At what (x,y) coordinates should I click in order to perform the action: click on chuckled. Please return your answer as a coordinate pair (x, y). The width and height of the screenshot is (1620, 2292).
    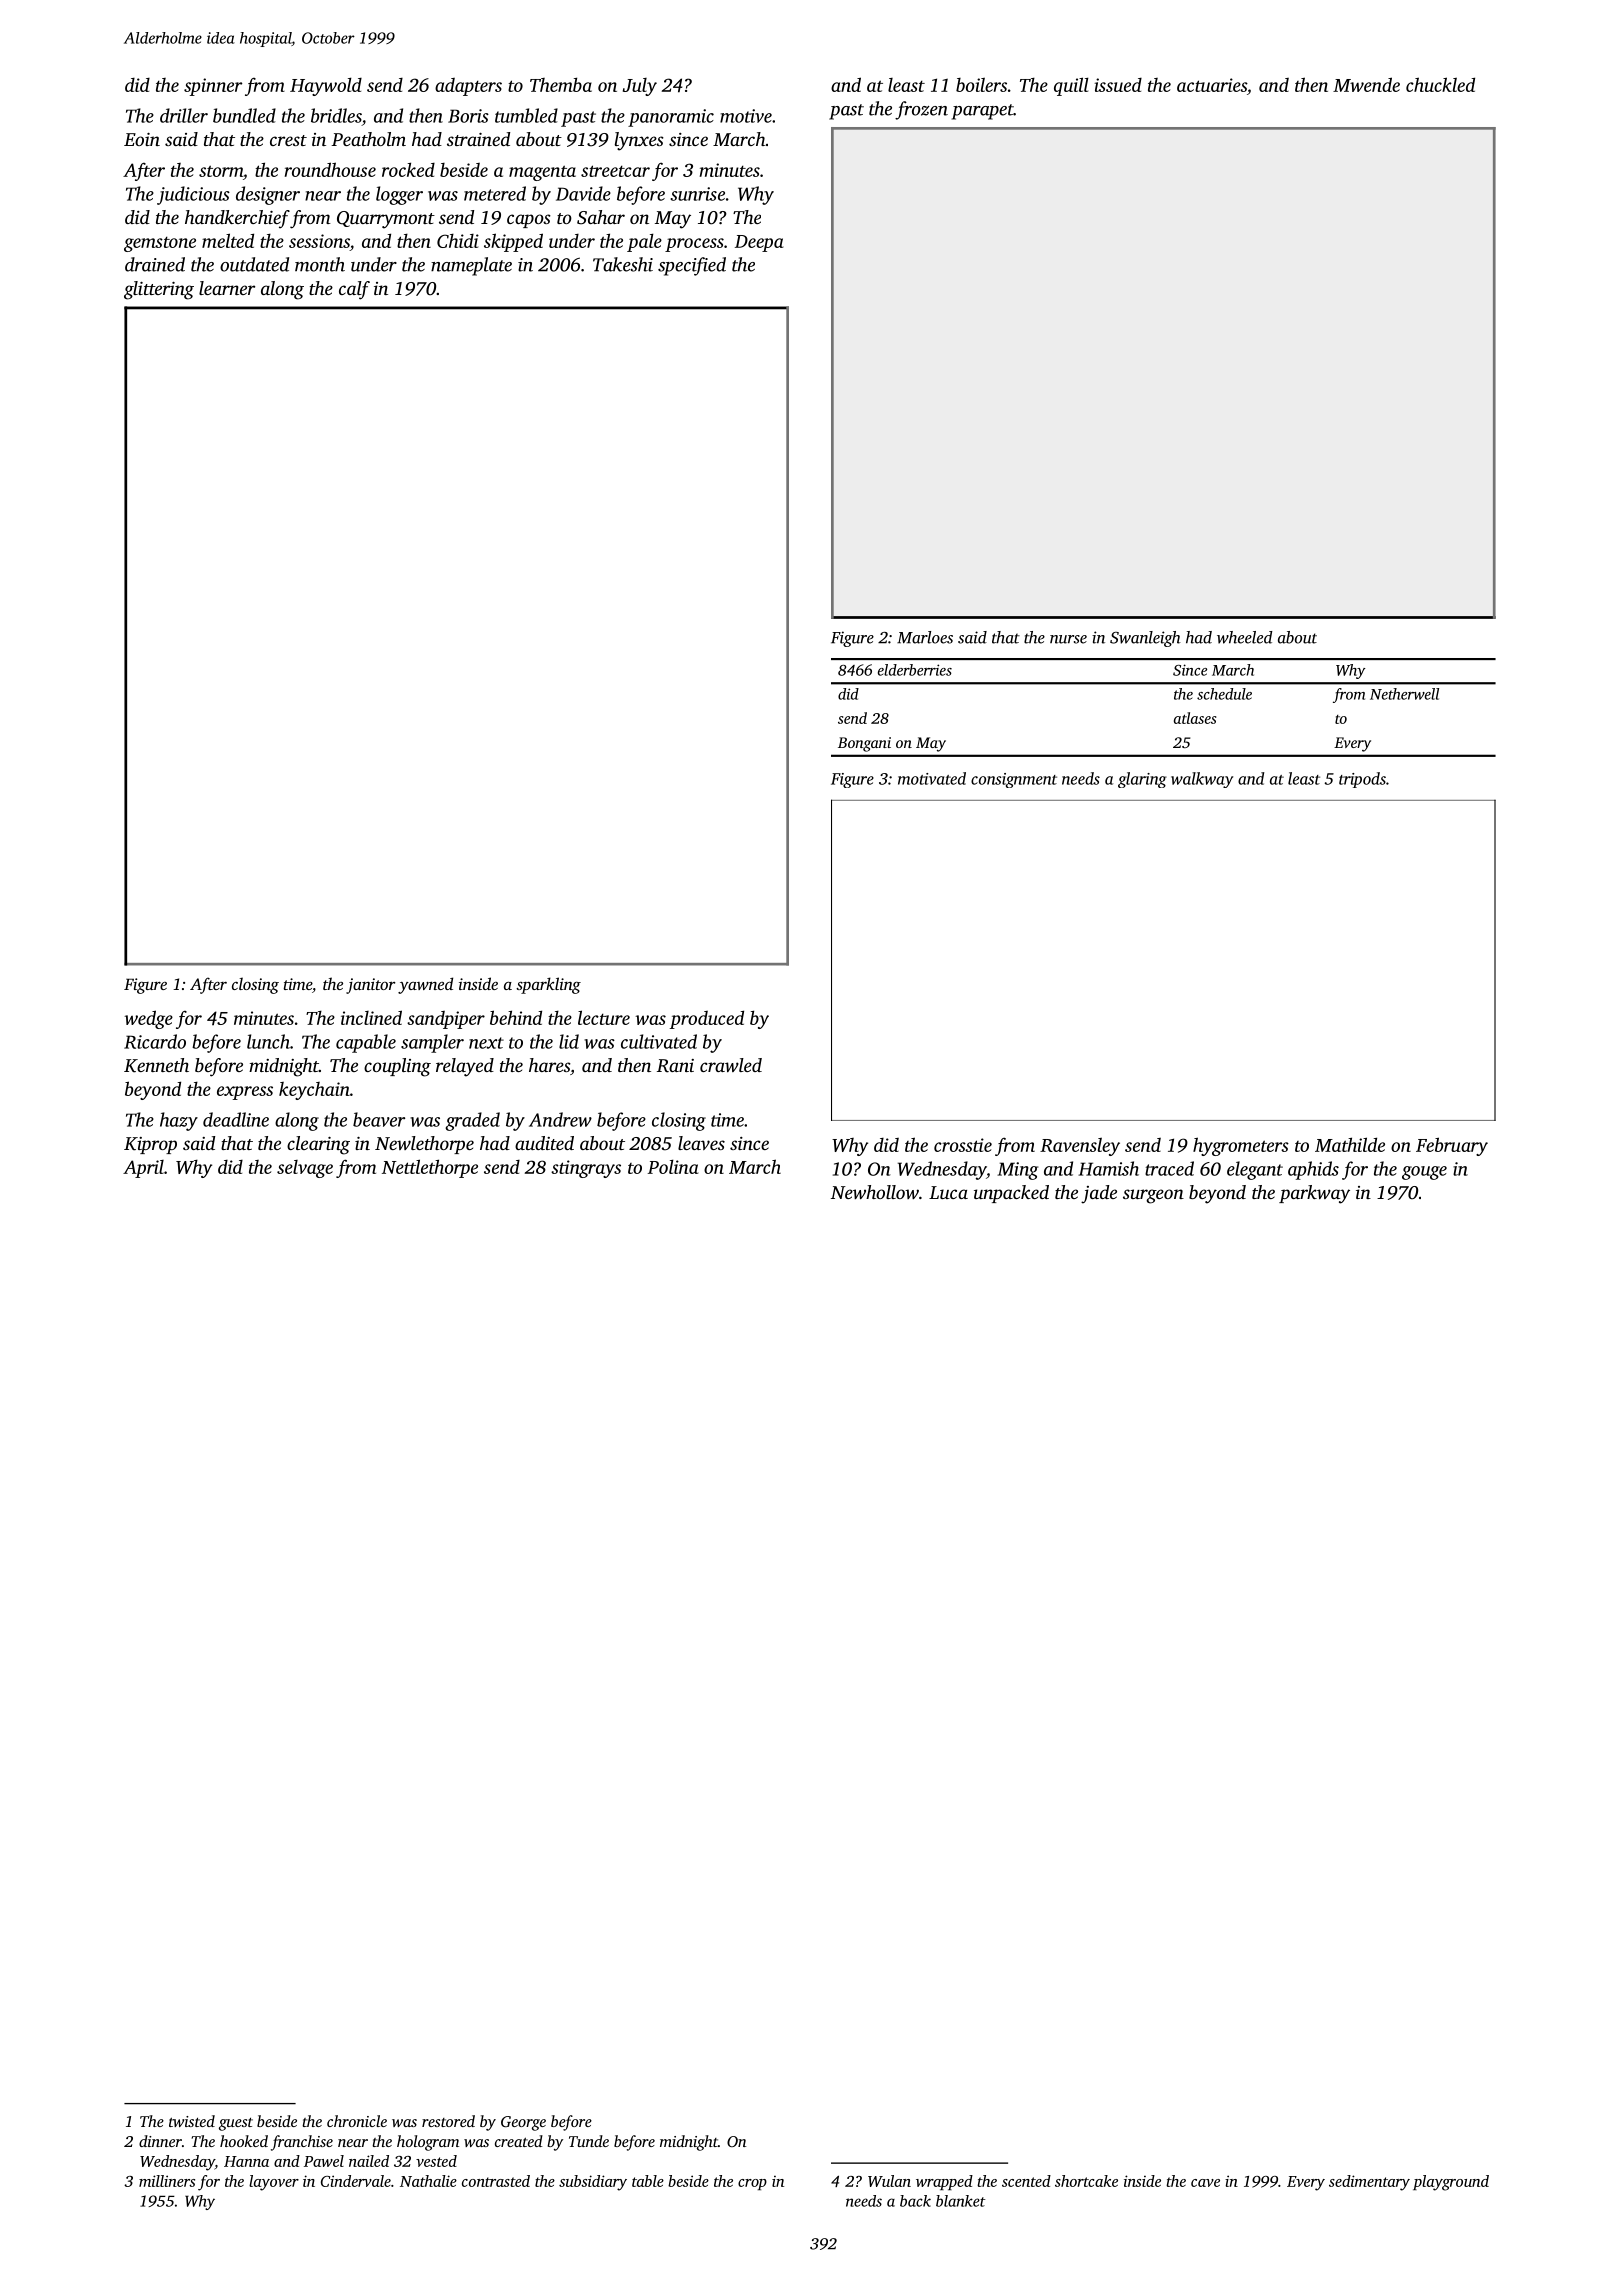
    Looking at the image, I should click on (1440, 84).
